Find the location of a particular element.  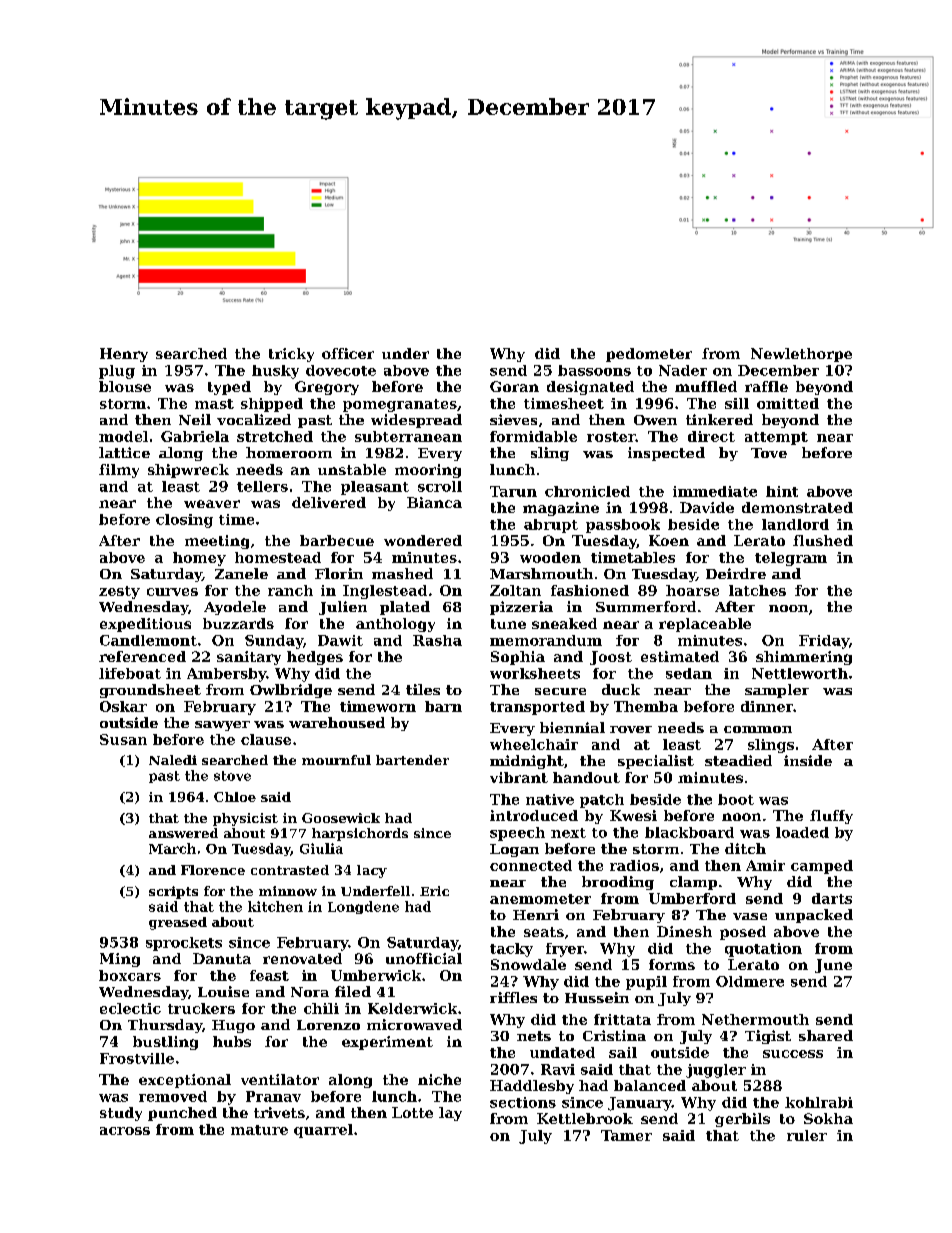

Henry is located at coordinates (124, 355).
